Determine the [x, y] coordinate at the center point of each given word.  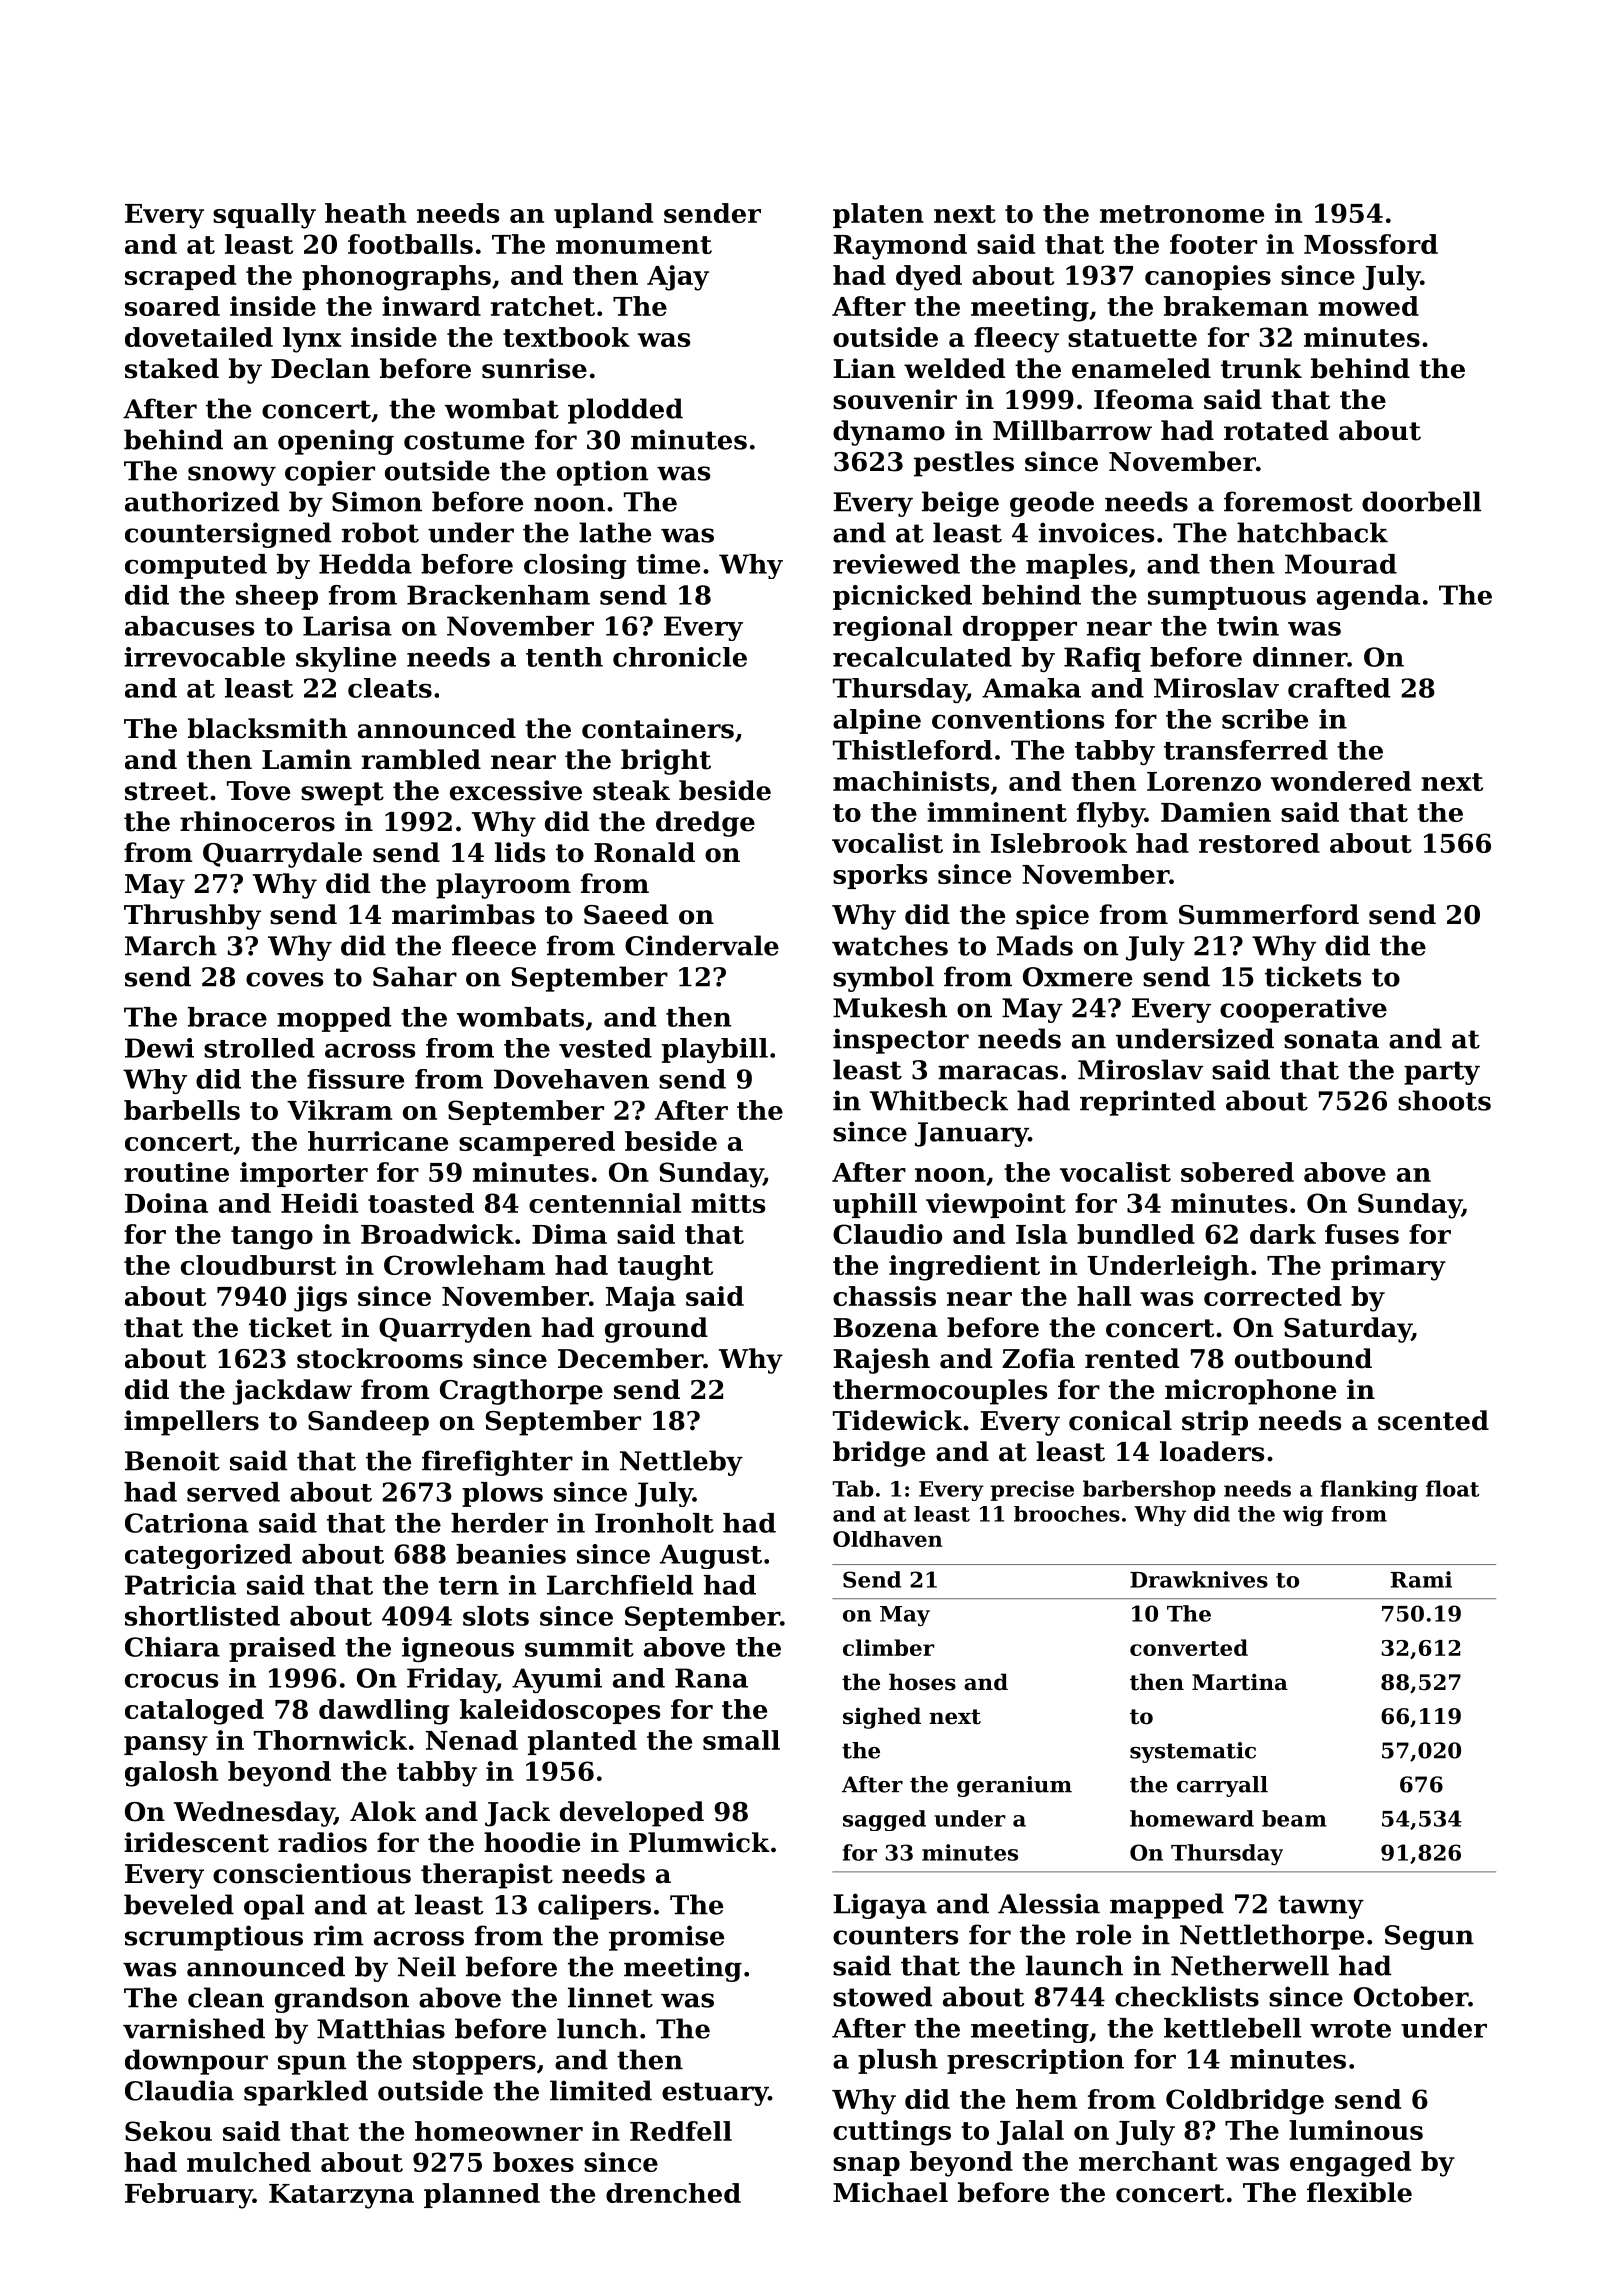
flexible [1359, 2192]
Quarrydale [282, 855]
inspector [901, 1041]
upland [603, 215]
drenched [673, 2193]
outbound [1303, 1358]
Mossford [1371, 244]
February [189, 2196]
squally [264, 216]
